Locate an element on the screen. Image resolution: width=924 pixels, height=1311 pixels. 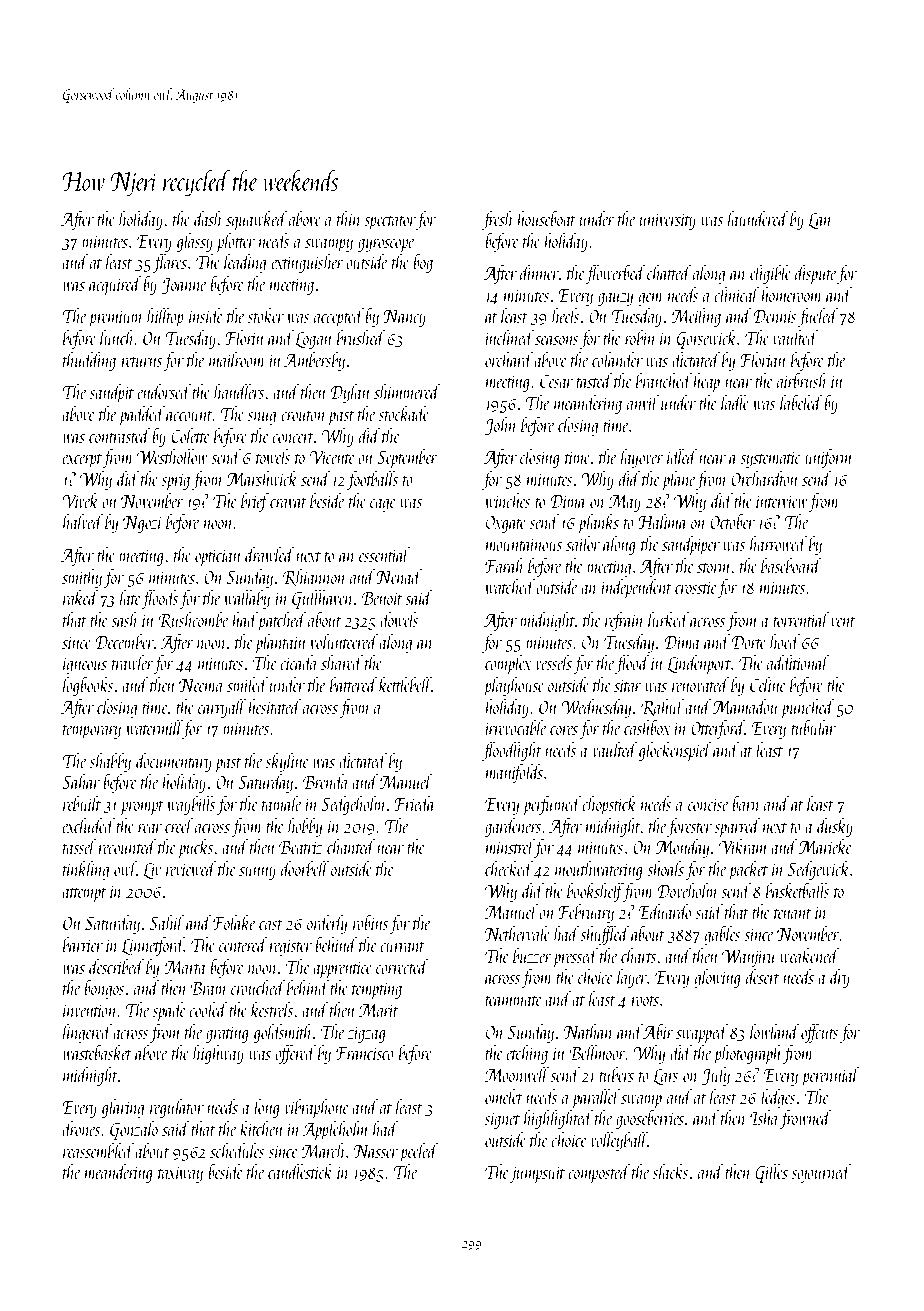
July is located at coordinates (715, 1076).
